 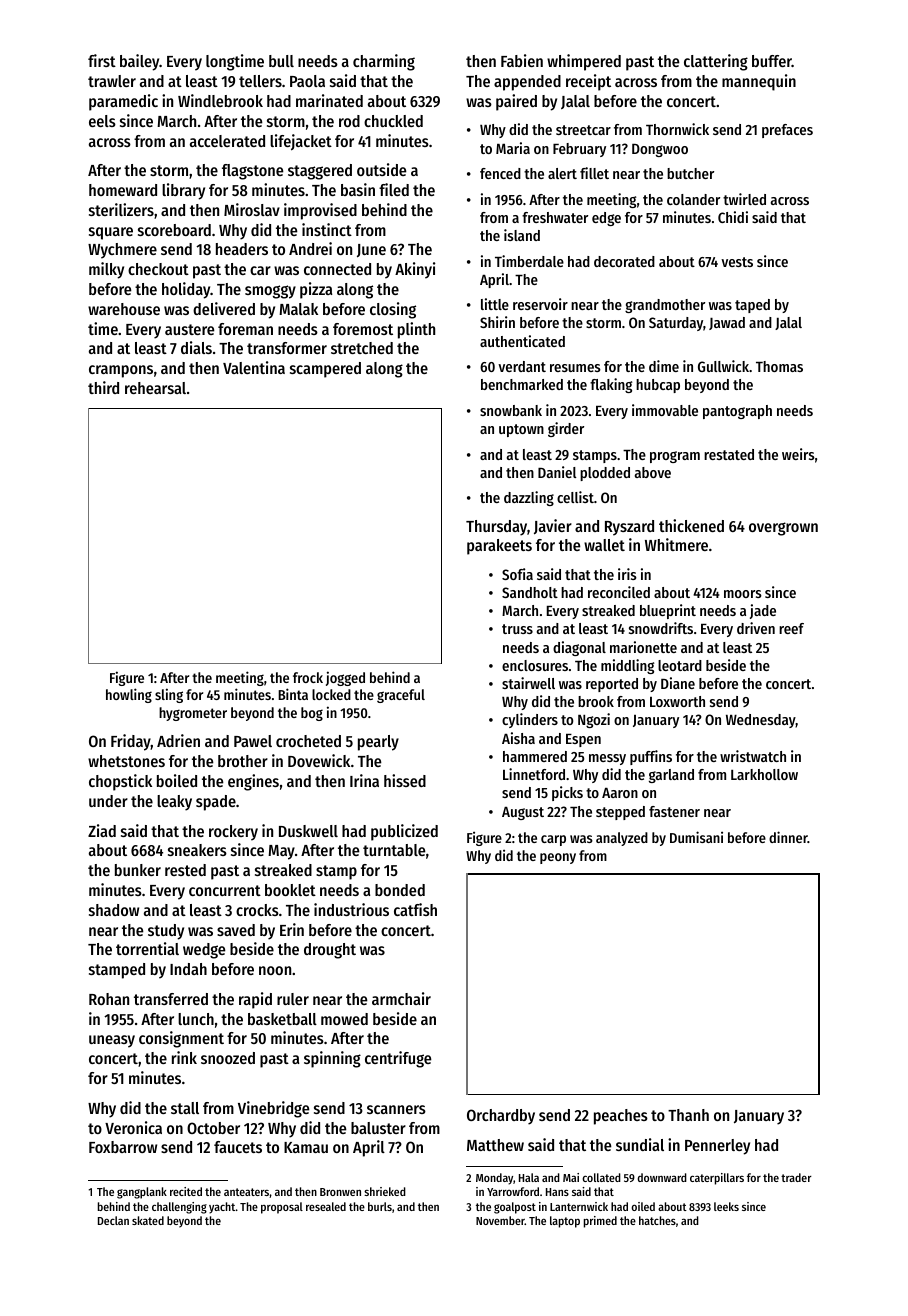 What do you see at coordinates (657, 1220) in the image?
I see `hatches` at bounding box center [657, 1220].
